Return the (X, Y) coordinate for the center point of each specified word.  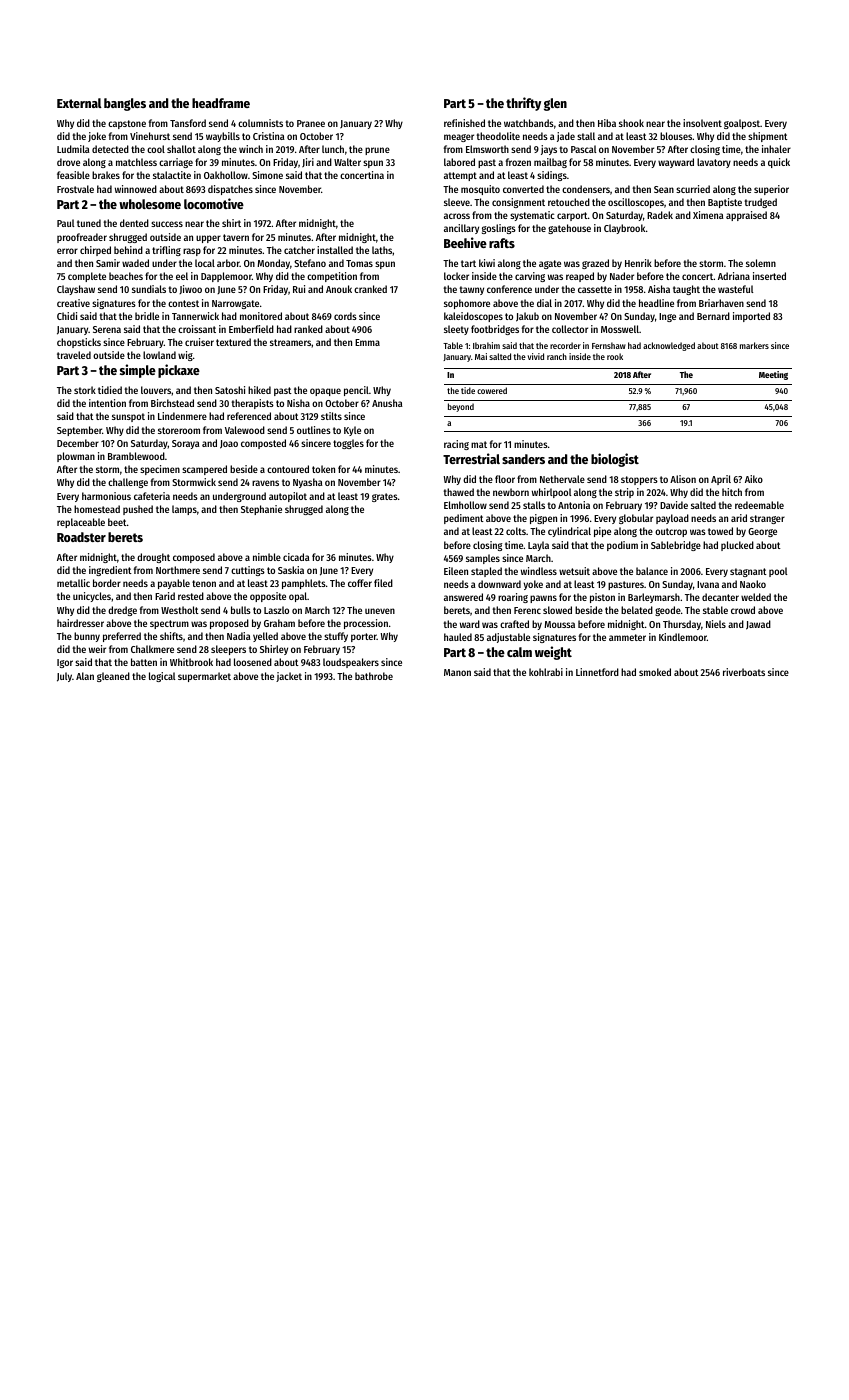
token (323, 469)
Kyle (352, 431)
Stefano (310, 263)
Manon (457, 672)
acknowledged (669, 346)
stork (85, 390)
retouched (569, 202)
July (64, 677)
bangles (125, 104)
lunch (333, 149)
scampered (204, 470)
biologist (615, 460)
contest (183, 303)
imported (751, 317)
